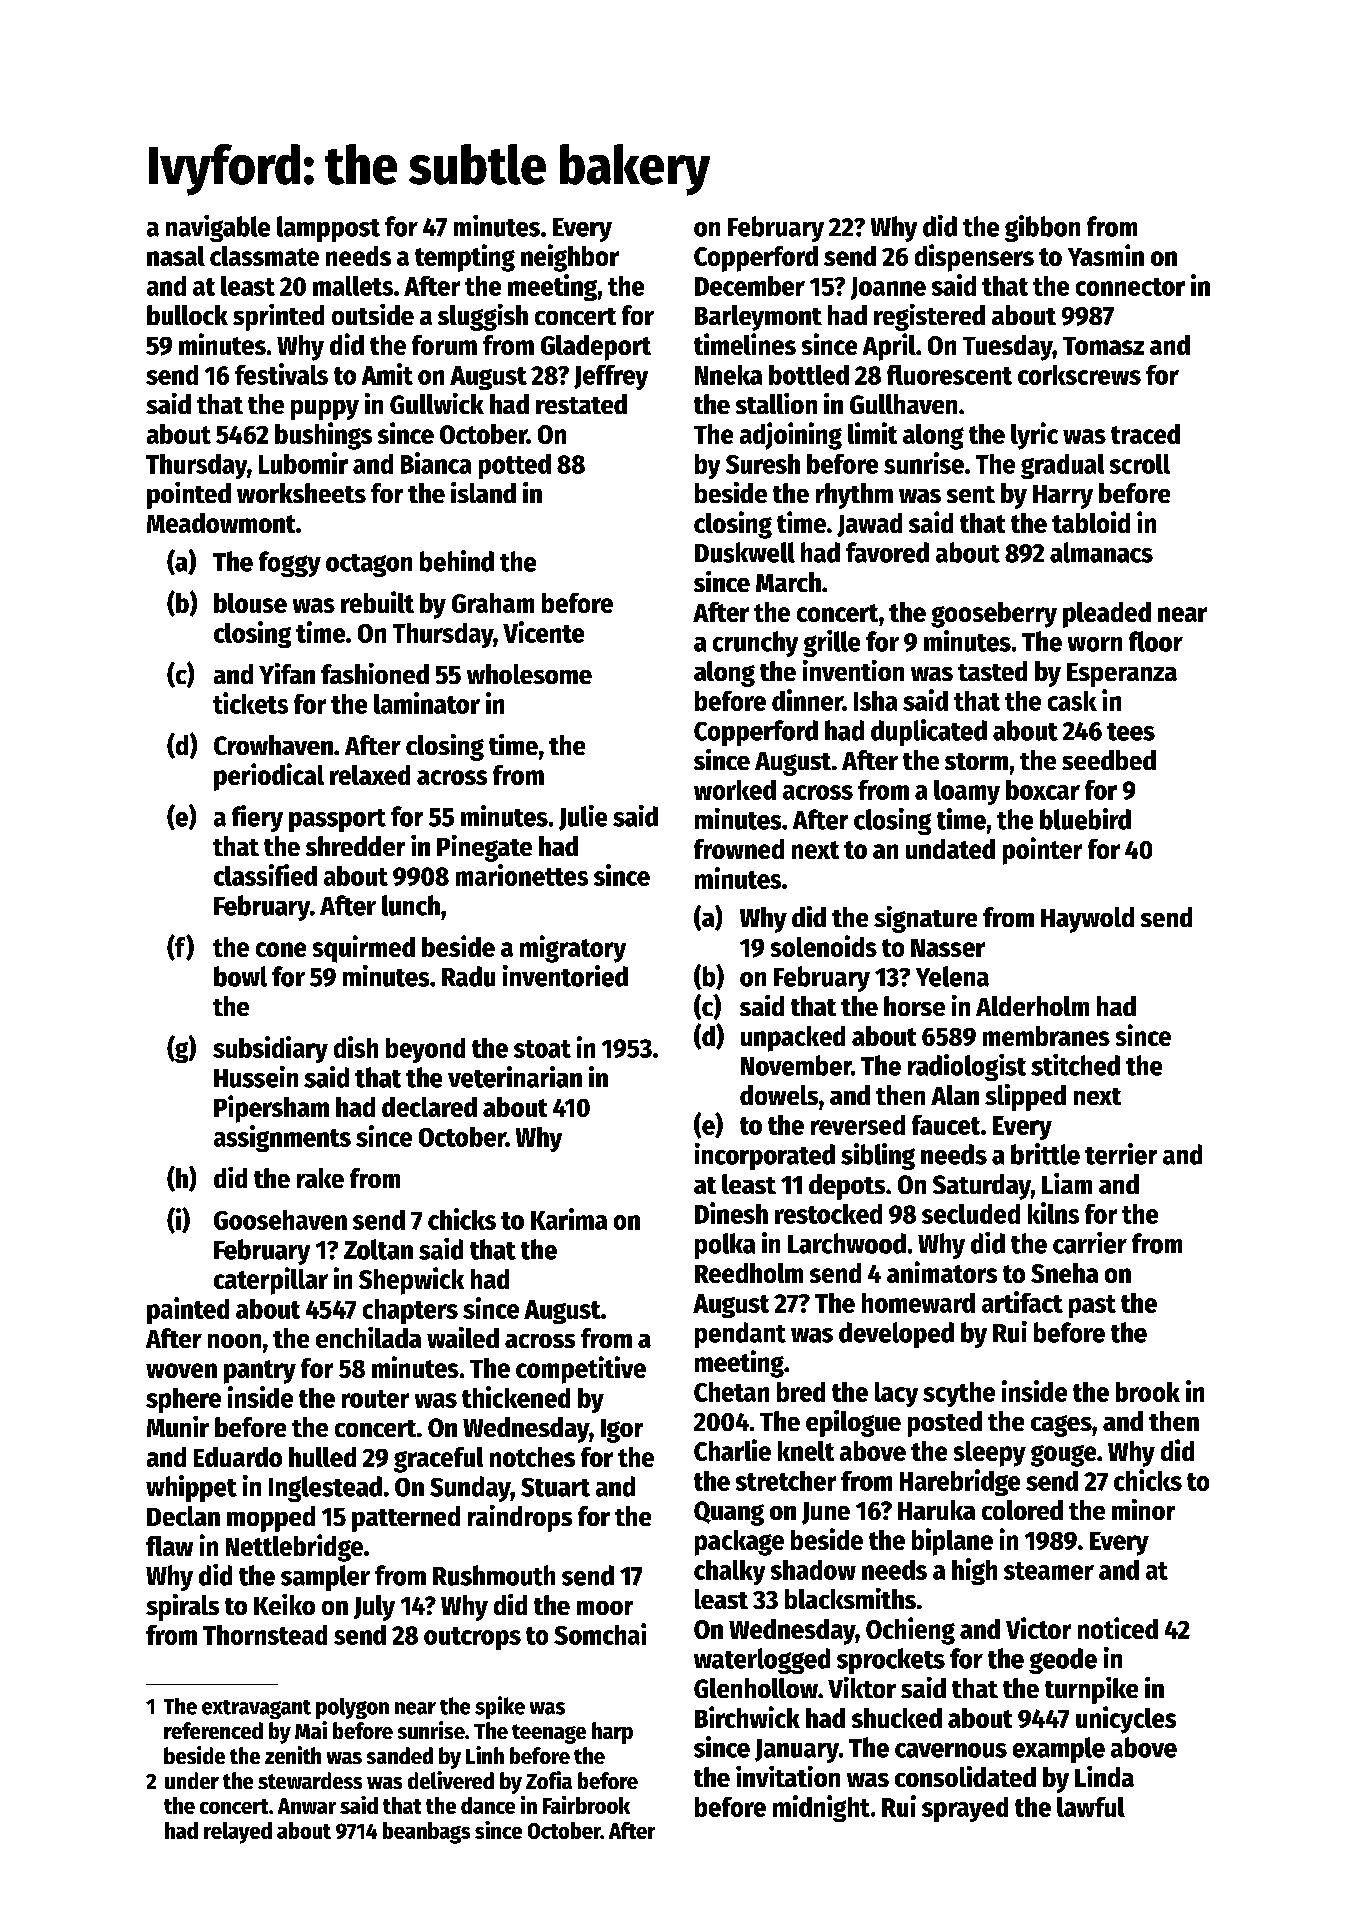 This screenshot has height=1921, width=1358. What do you see at coordinates (1042, 851) in the screenshot?
I see `pointer` at bounding box center [1042, 851].
